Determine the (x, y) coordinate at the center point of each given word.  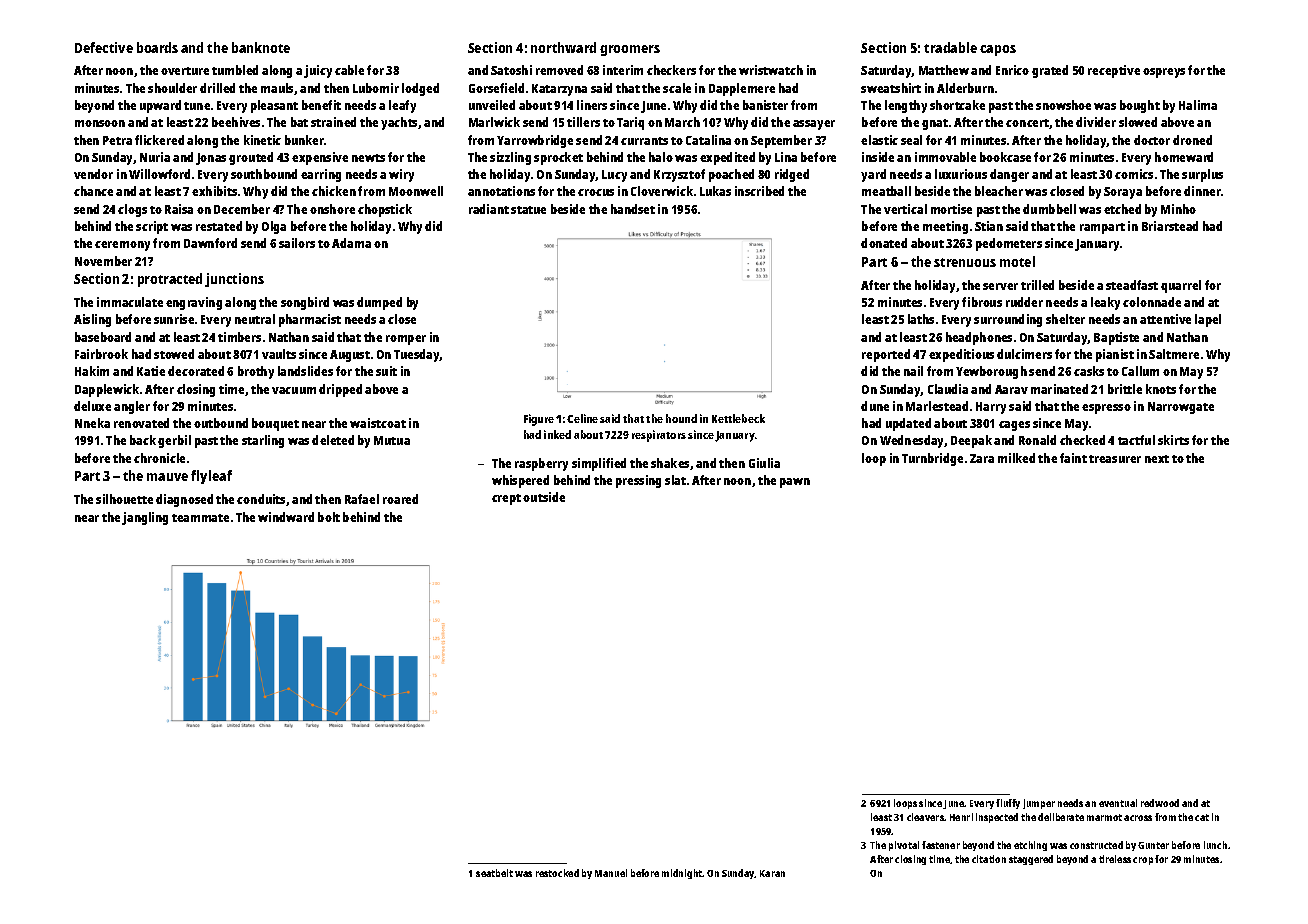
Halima (1198, 105)
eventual (1118, 803)
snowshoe (1063, 105)
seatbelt (494, 873)
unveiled (492, 105)
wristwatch (771, 70)
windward (286, 517)
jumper (1039, 804)
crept (506, 499)
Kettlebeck (738, 418)
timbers (239, 337)
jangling (145, 518)
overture (185, 71)
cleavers (925, 817)
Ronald (1037, 440)
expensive (320, 158)
